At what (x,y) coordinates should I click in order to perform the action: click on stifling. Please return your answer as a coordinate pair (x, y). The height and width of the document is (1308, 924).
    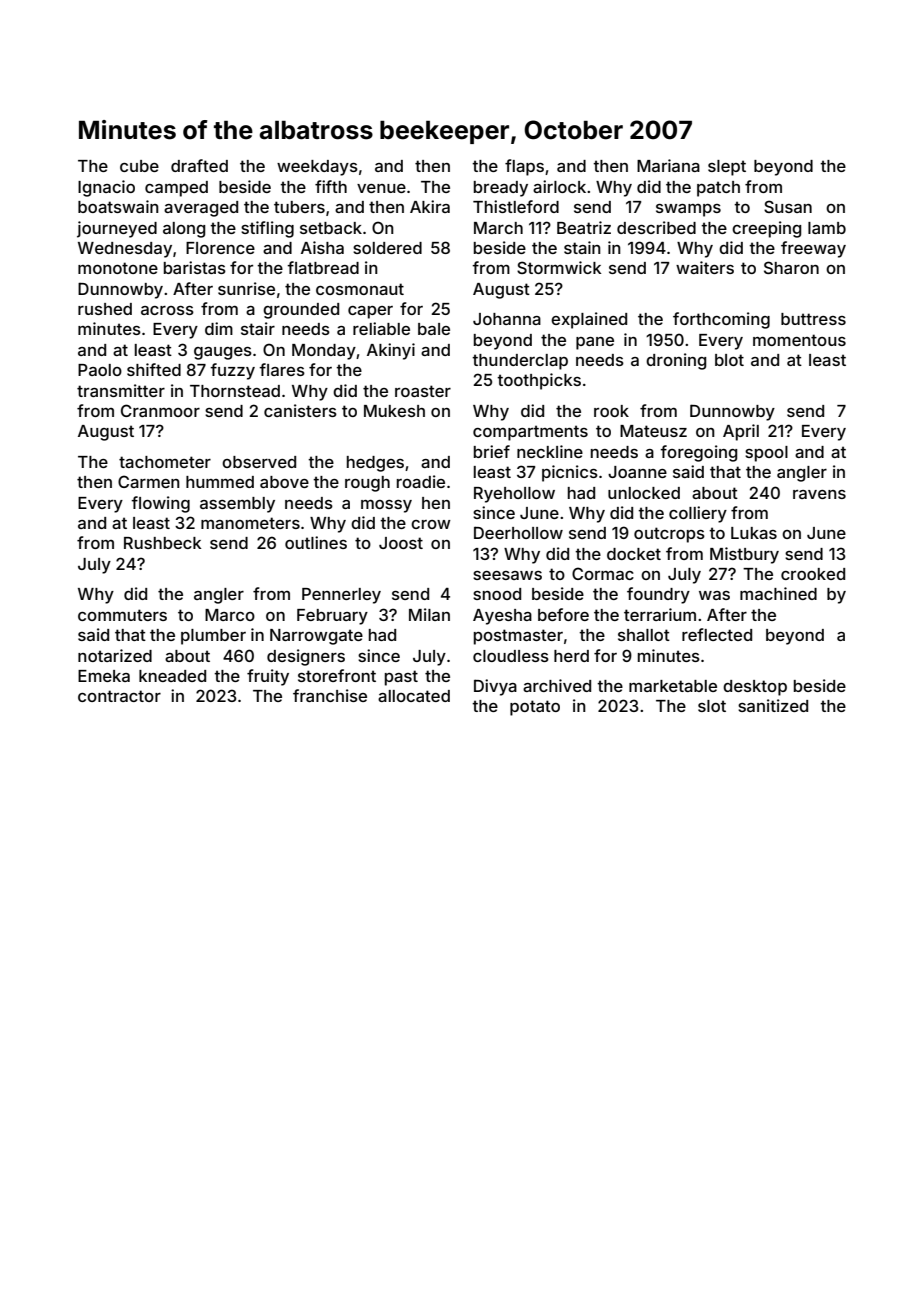
    Looking at the image, I should click on (267, 229).
